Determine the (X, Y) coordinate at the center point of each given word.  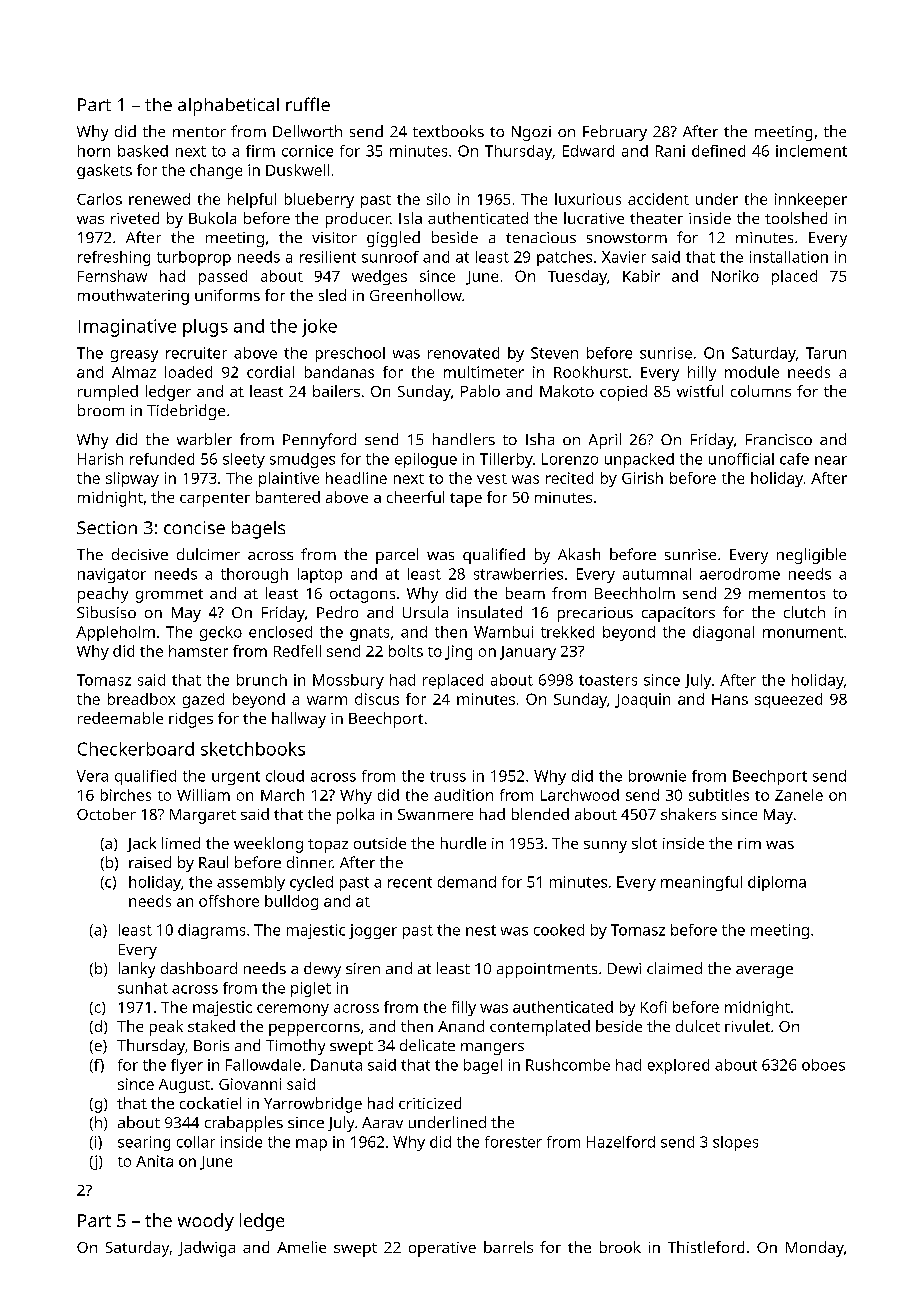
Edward (588, 151)
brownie (657, 776)
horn (94, 151)
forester (513, 1142)
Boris (211, 1045)
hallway (299, 720)
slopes (735, 1143)
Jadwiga (206, 1249)
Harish (100, 459)
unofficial (741, 459)
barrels (508, 1247)
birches (126, 795)
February (615, 133)
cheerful (415, 497)
